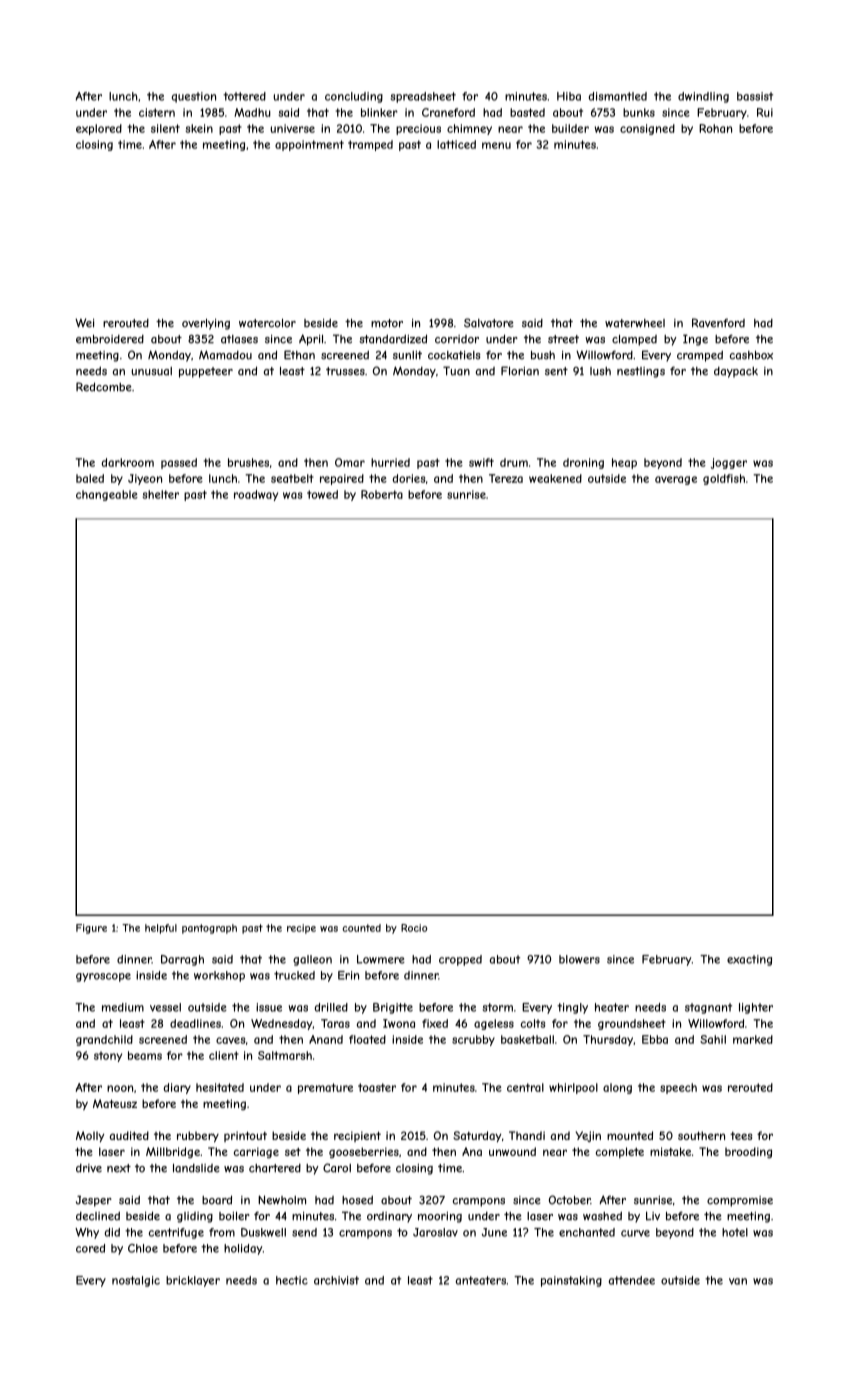 This page has width=849, height=1400. I want to click on menu, so click(496, 145).
